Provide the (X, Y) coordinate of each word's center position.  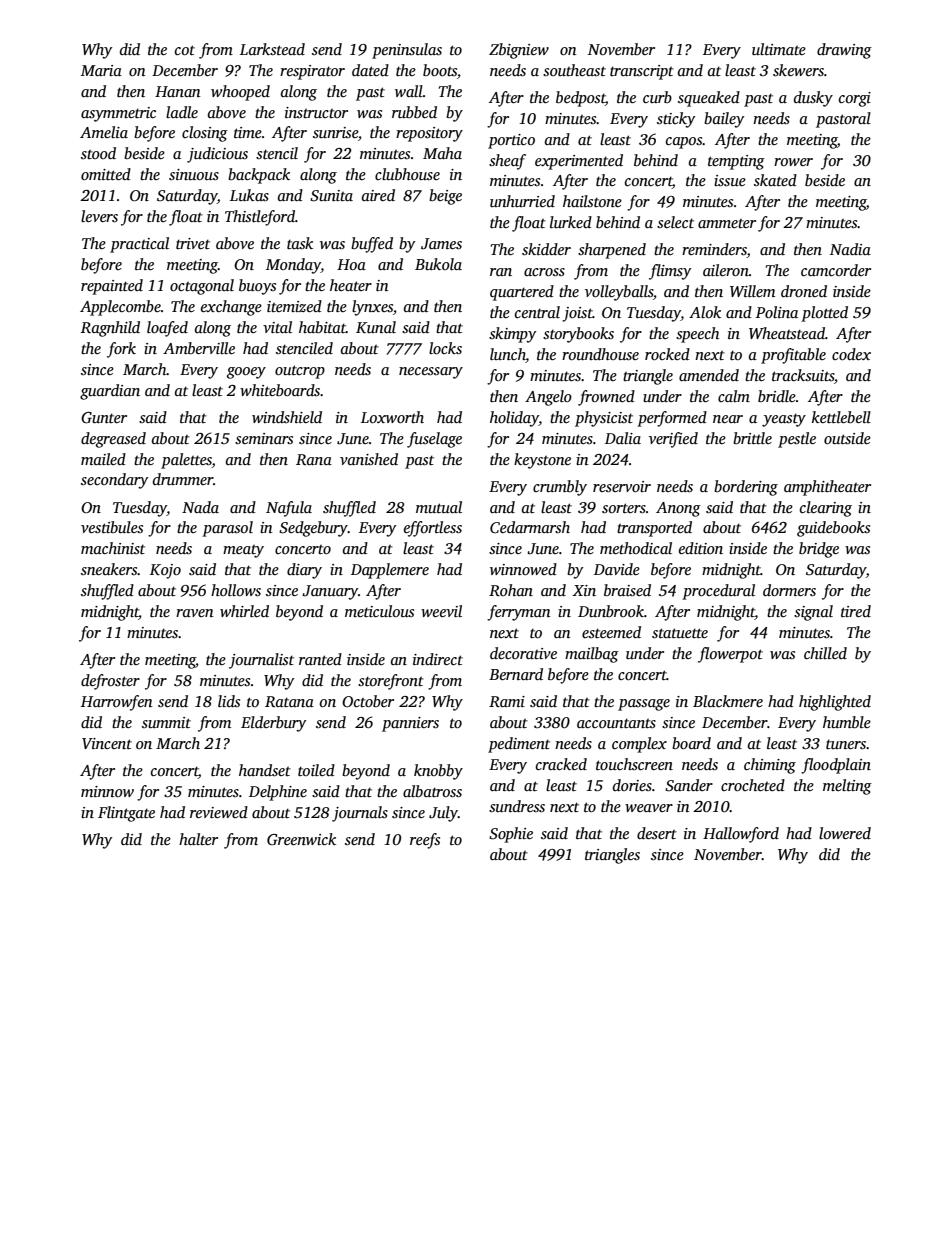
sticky (676, 120)
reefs (425, 841)
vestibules (112, 527)
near (728, 419)
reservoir (622, 486)
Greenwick (301, 839)
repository (429, 134)
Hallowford (741, 835)
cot (185, 50)
